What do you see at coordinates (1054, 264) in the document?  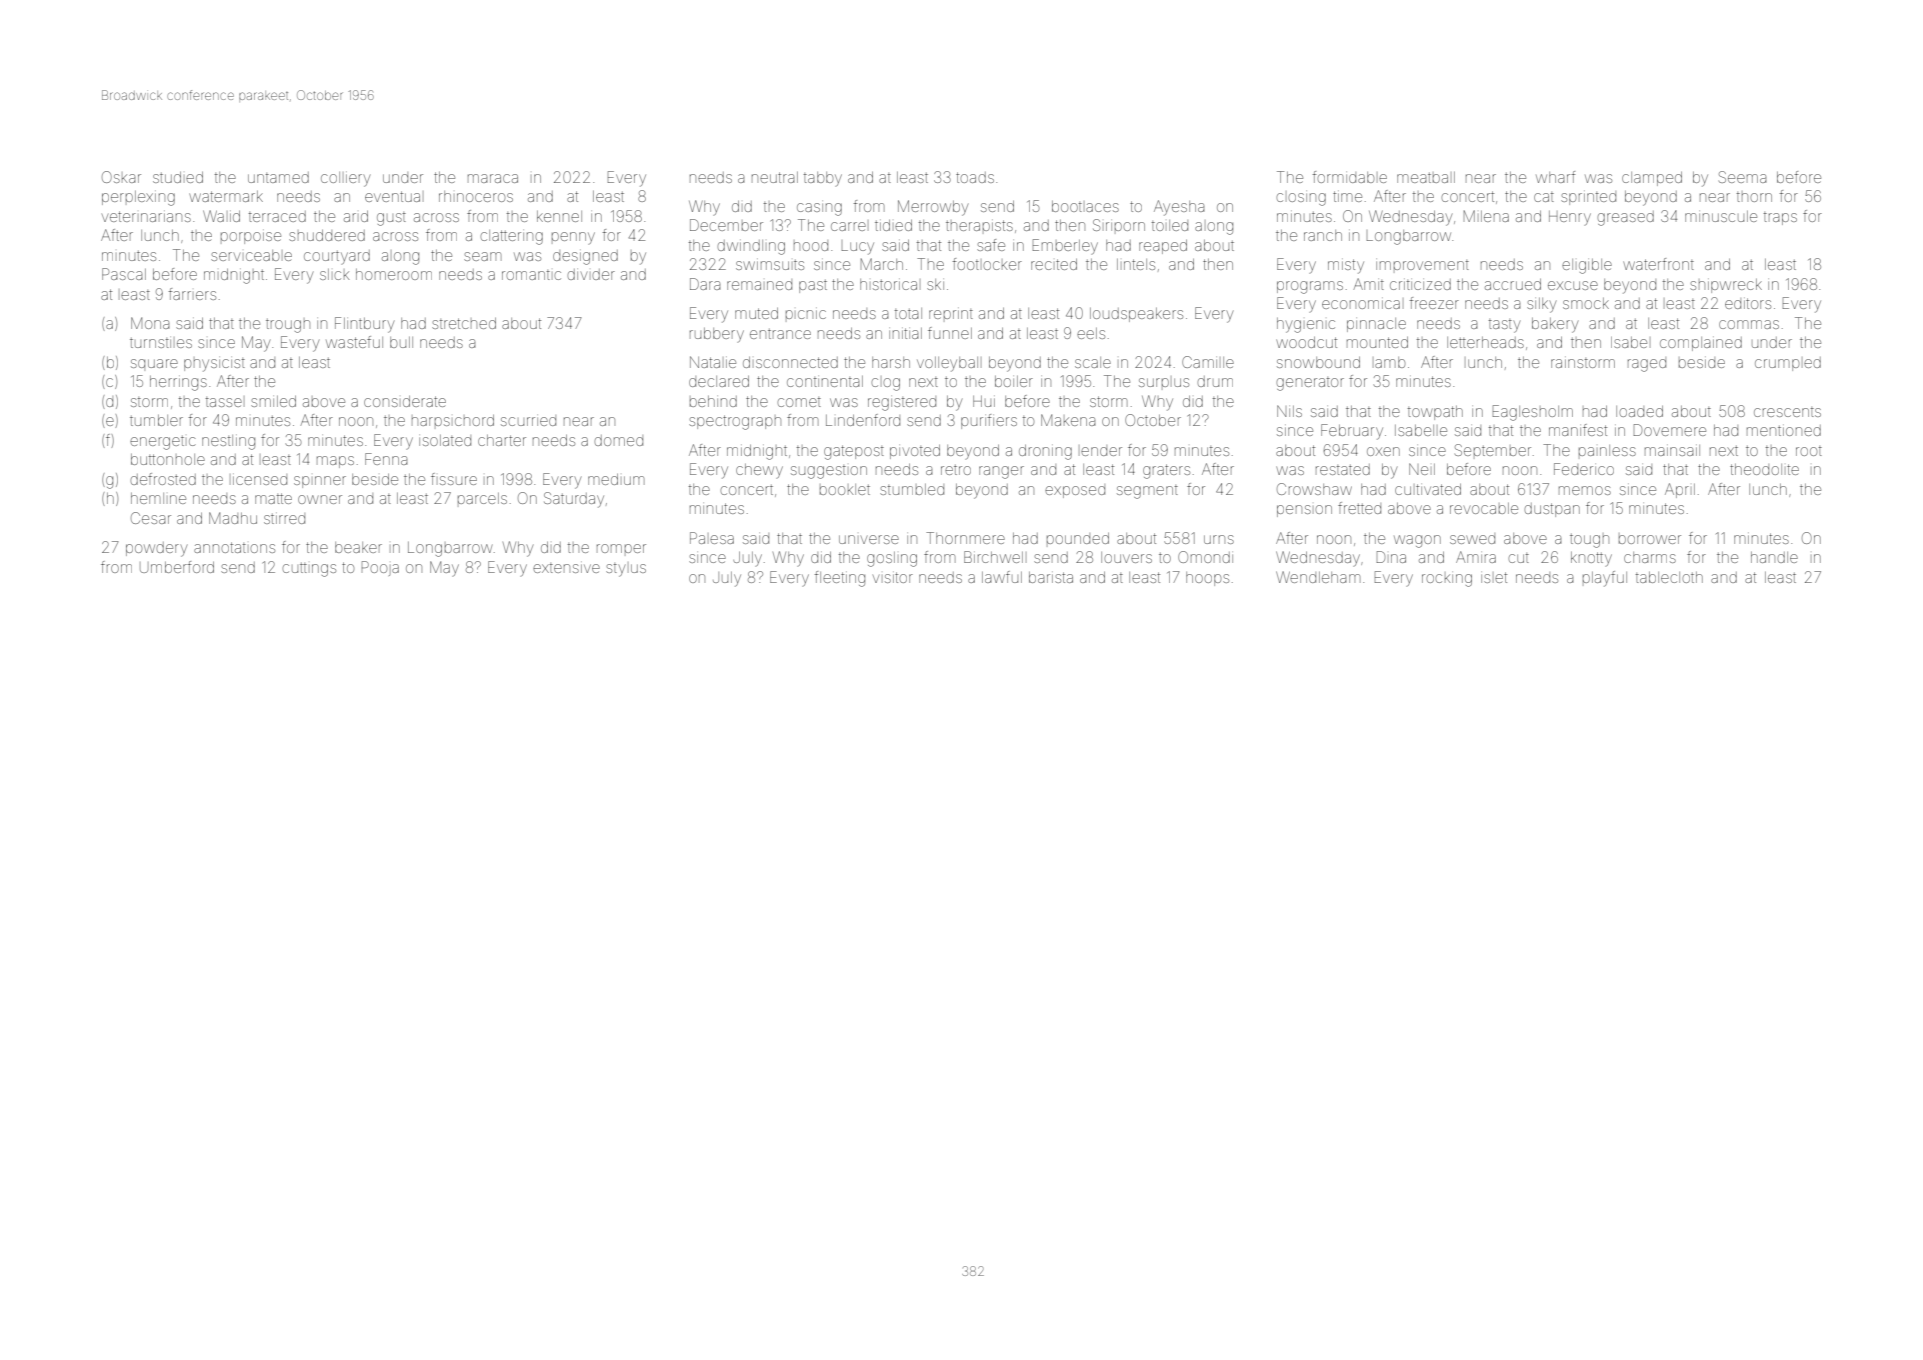 I see `recited` at bounding box center [1054, 264].
